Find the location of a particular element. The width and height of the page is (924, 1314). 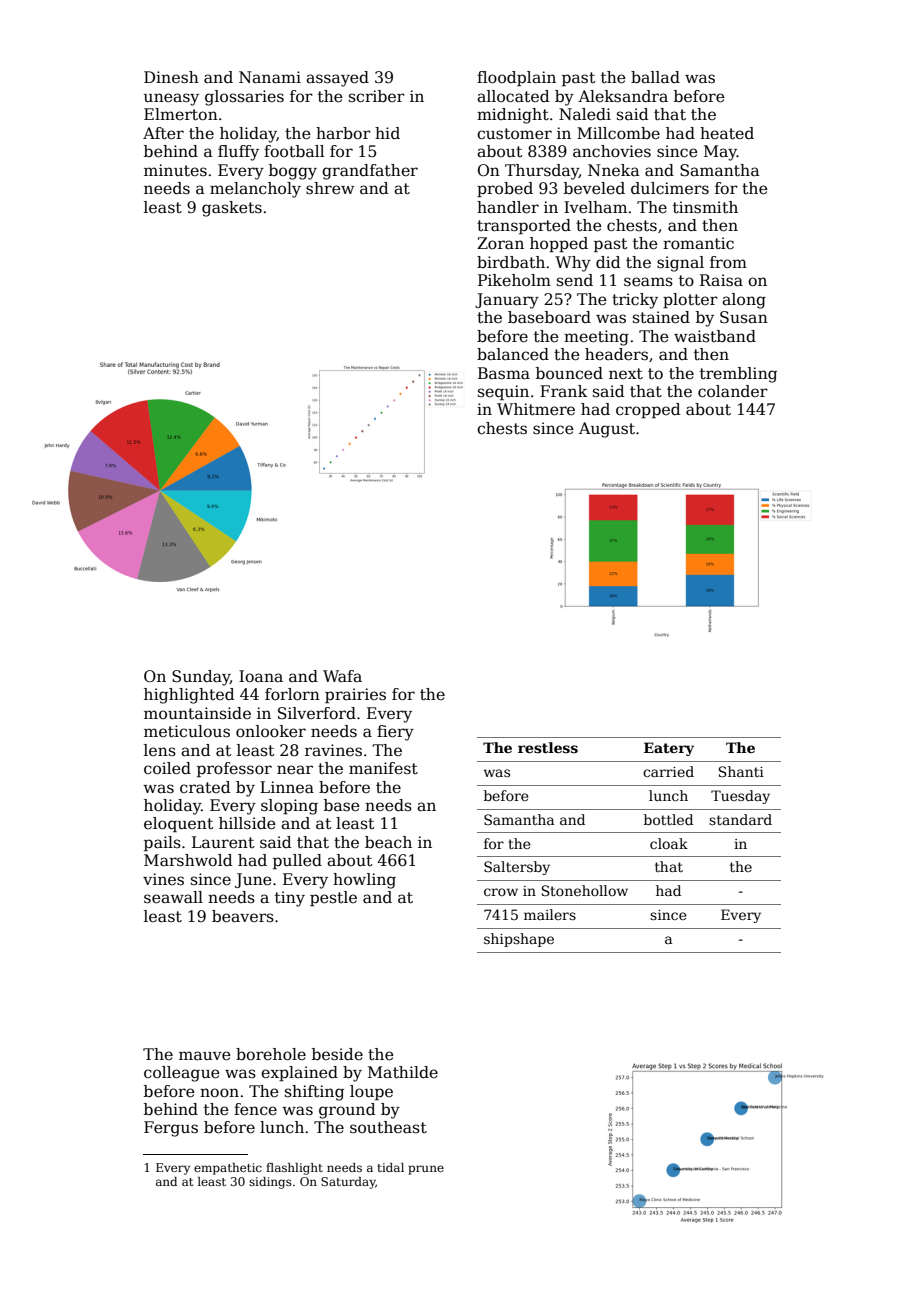

shipshape is located at coordinates (519, 940).
